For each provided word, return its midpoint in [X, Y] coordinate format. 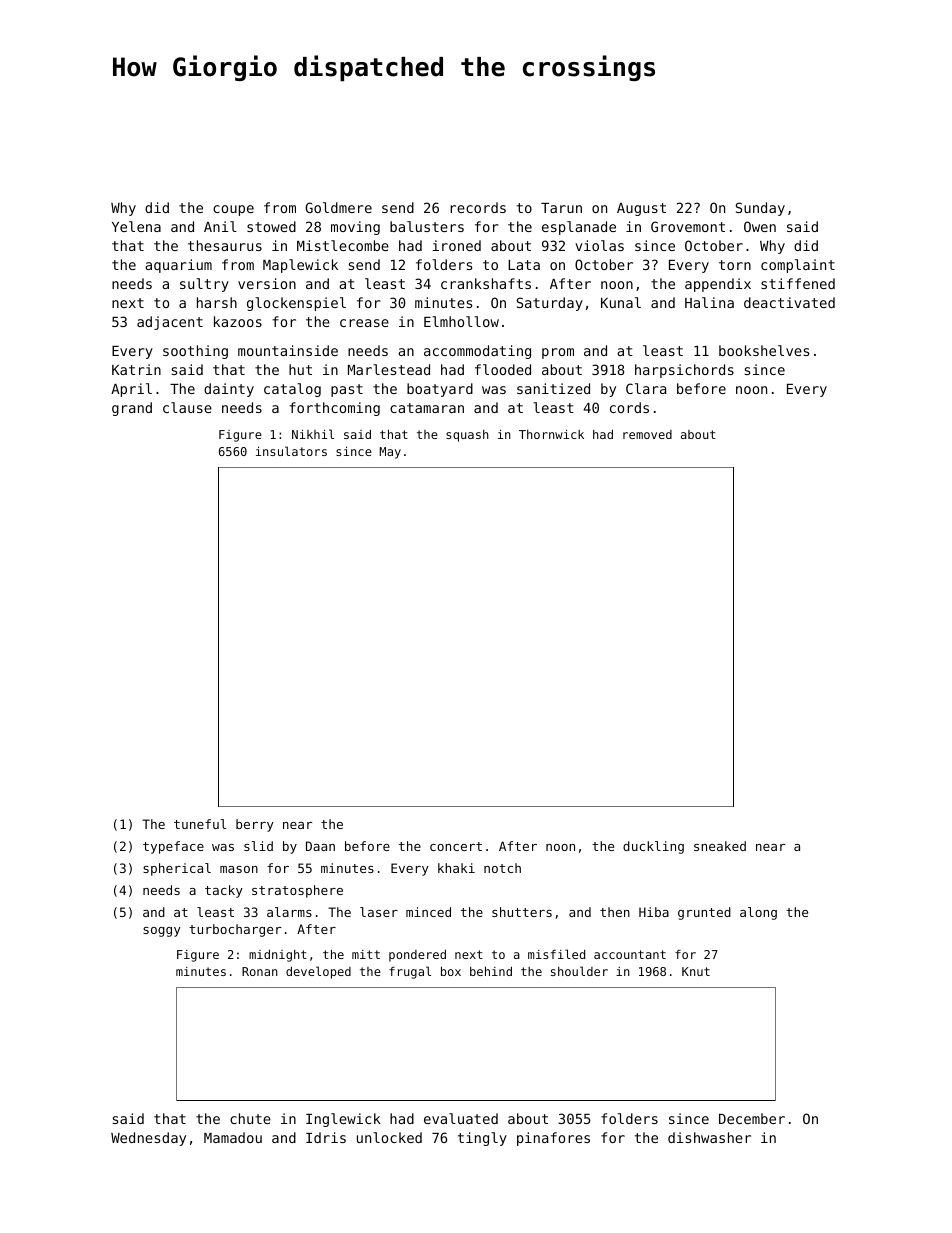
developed [318, 972]
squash [467, 436]
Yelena [136, 226]
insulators [291, 451]
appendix [718, 285]
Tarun [561, 208]
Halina [709, 302]
